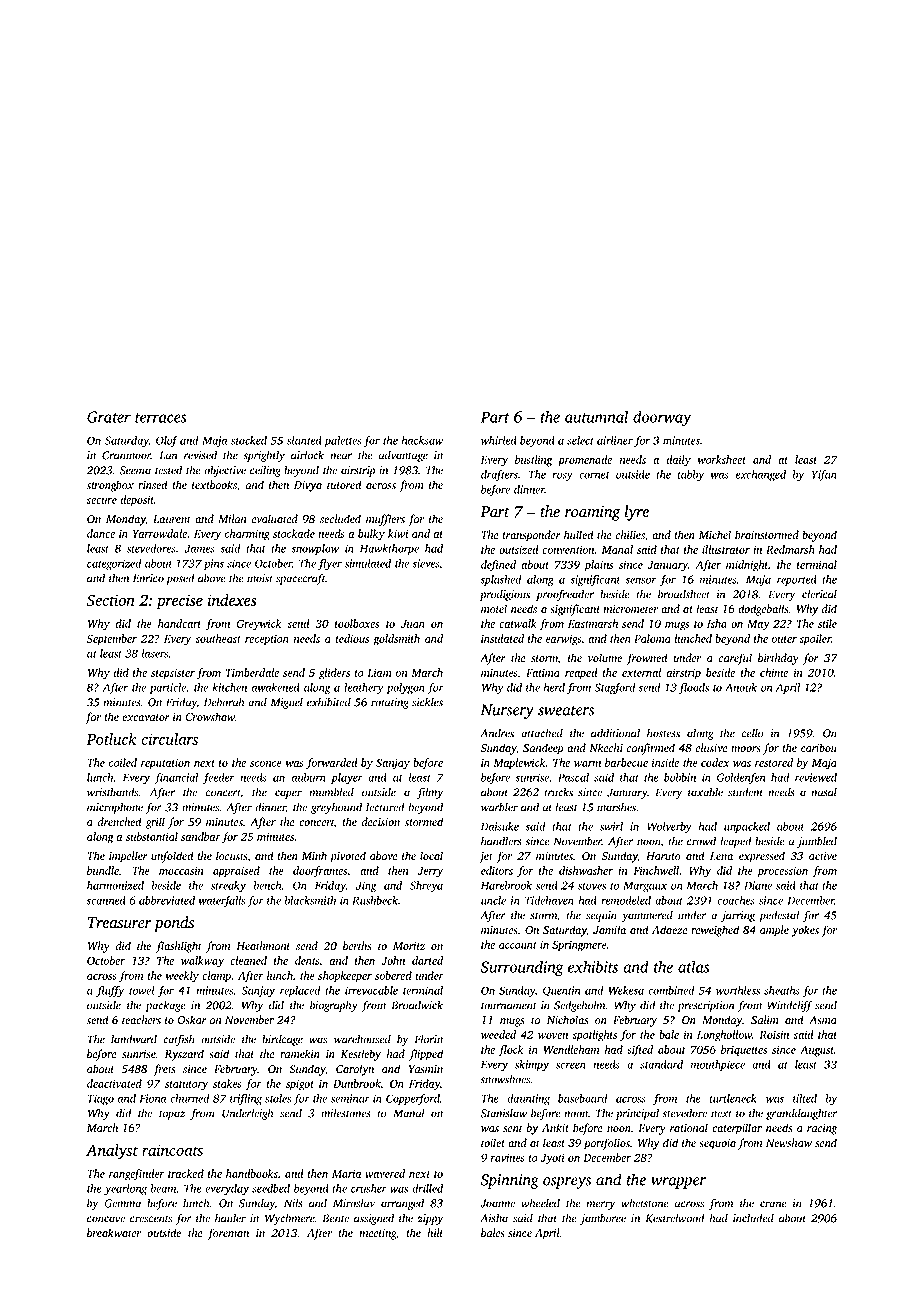 Image resolution: width=924 pixels, height=1308 pixels. What do you see at coordinates (427, 702) in the screenshot?
I see `sickles` at bounding box center [427, 702].
